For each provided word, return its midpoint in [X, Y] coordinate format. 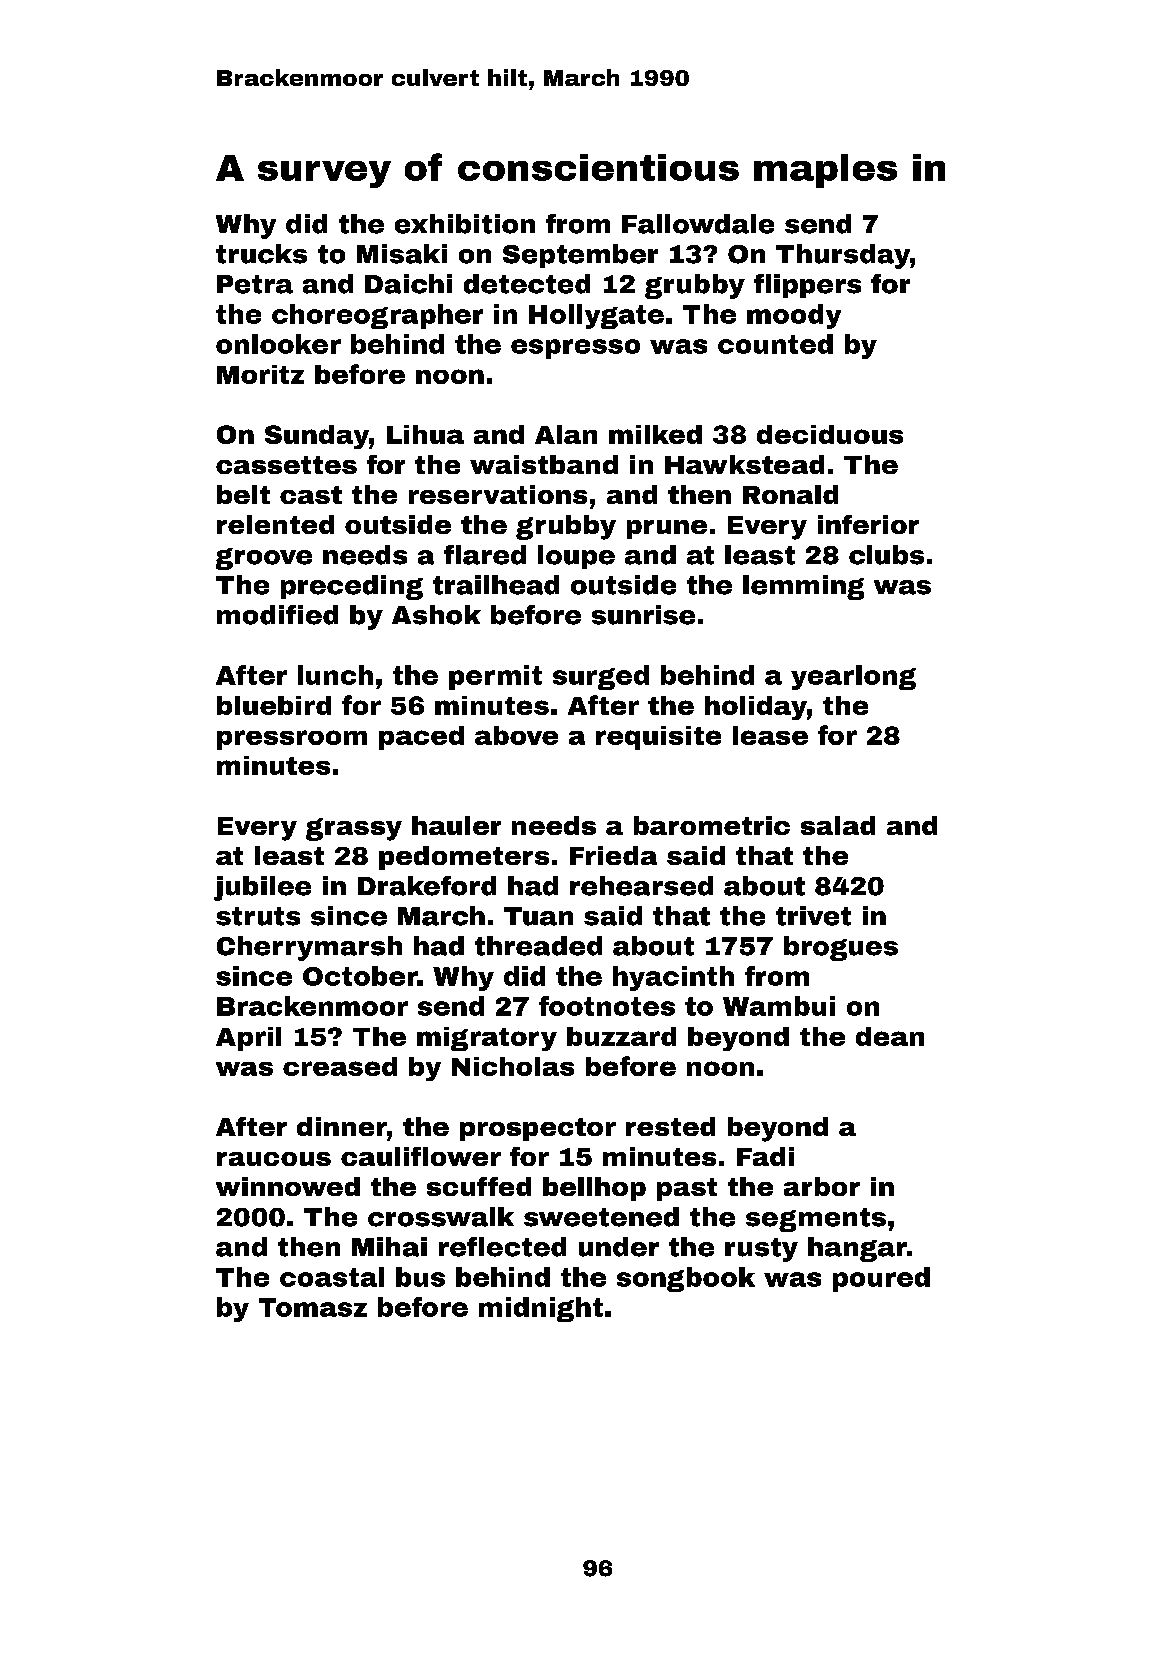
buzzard [621, 1036]
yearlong [853, 677]
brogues [841, 948]
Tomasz [313, 1307]
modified [277, 615]
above [516, 735]
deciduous [830, 434]
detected [527, 284]
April [248, 1039]
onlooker [278, 344]
